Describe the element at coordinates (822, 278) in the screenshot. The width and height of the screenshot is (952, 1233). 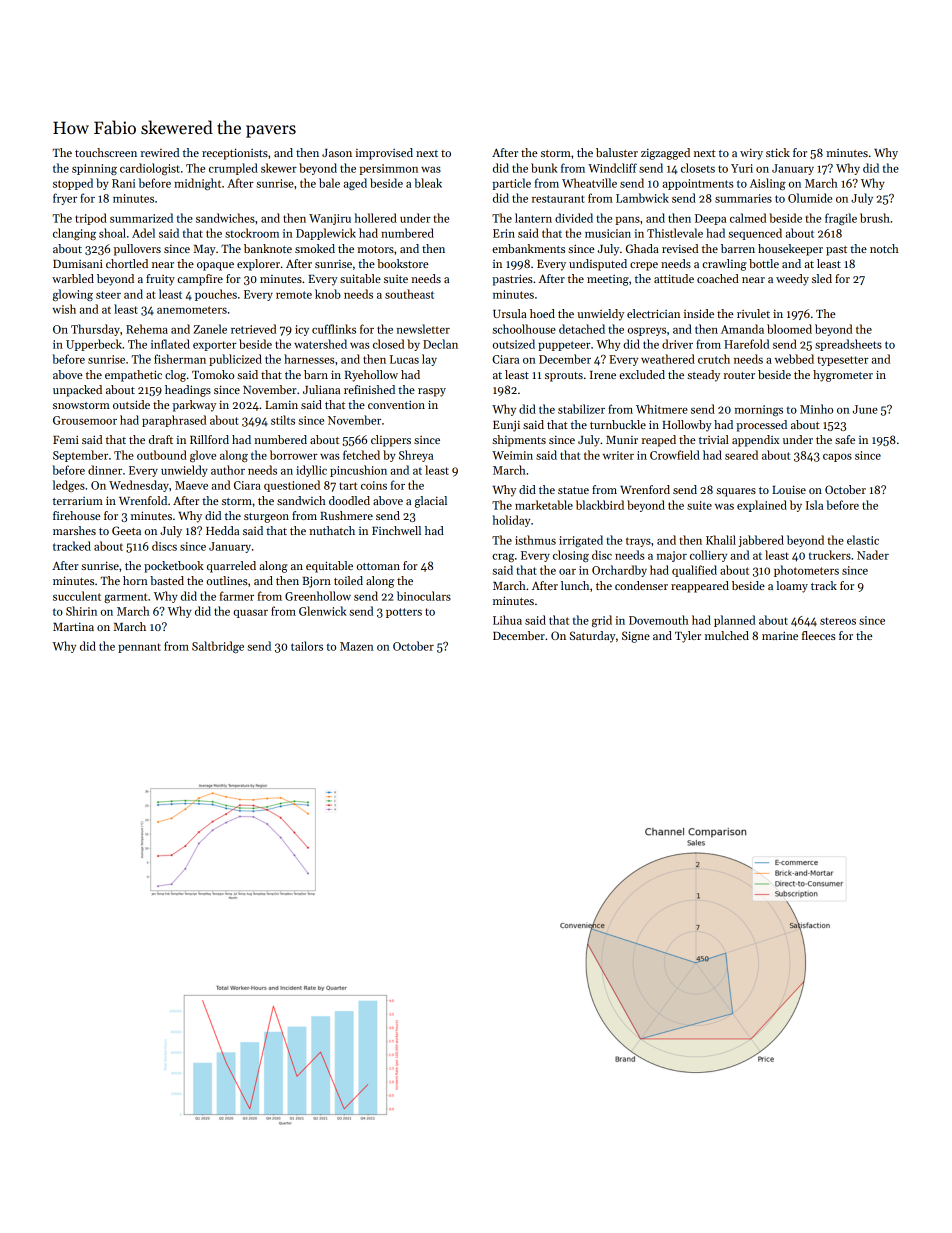
I see `sled` at that location.
